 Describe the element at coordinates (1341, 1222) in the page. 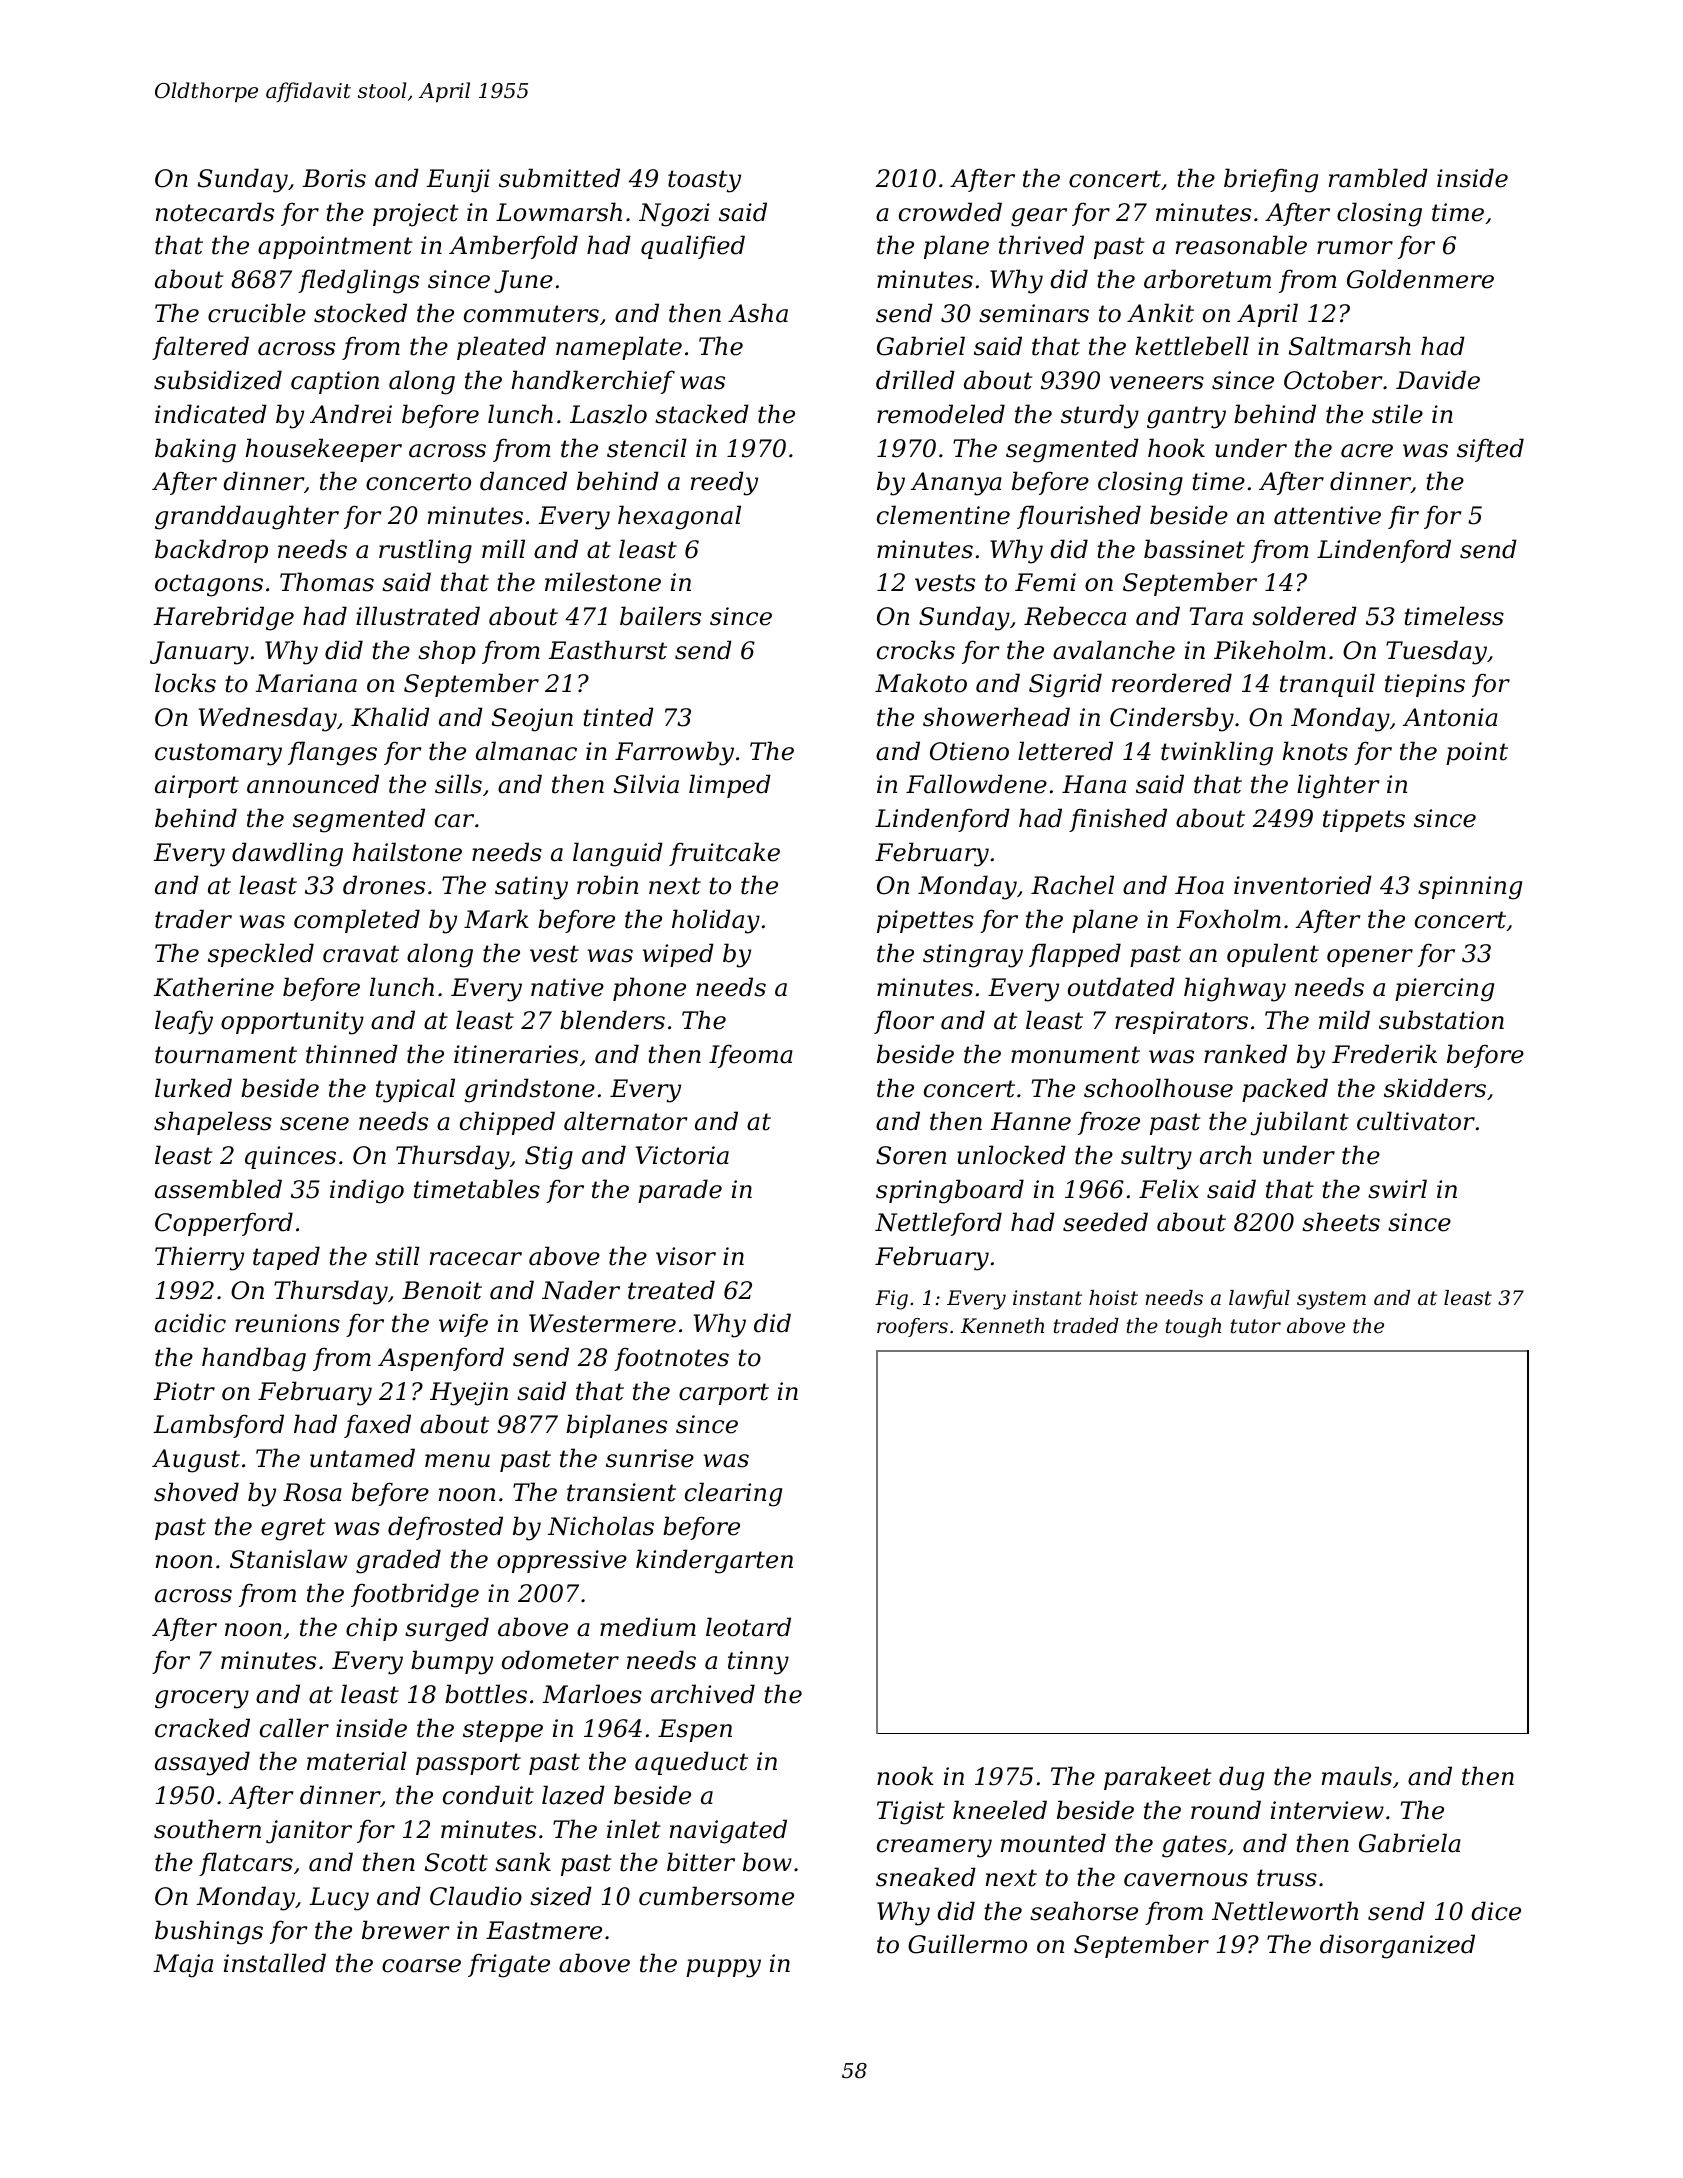

I see `sheets` at that location.
